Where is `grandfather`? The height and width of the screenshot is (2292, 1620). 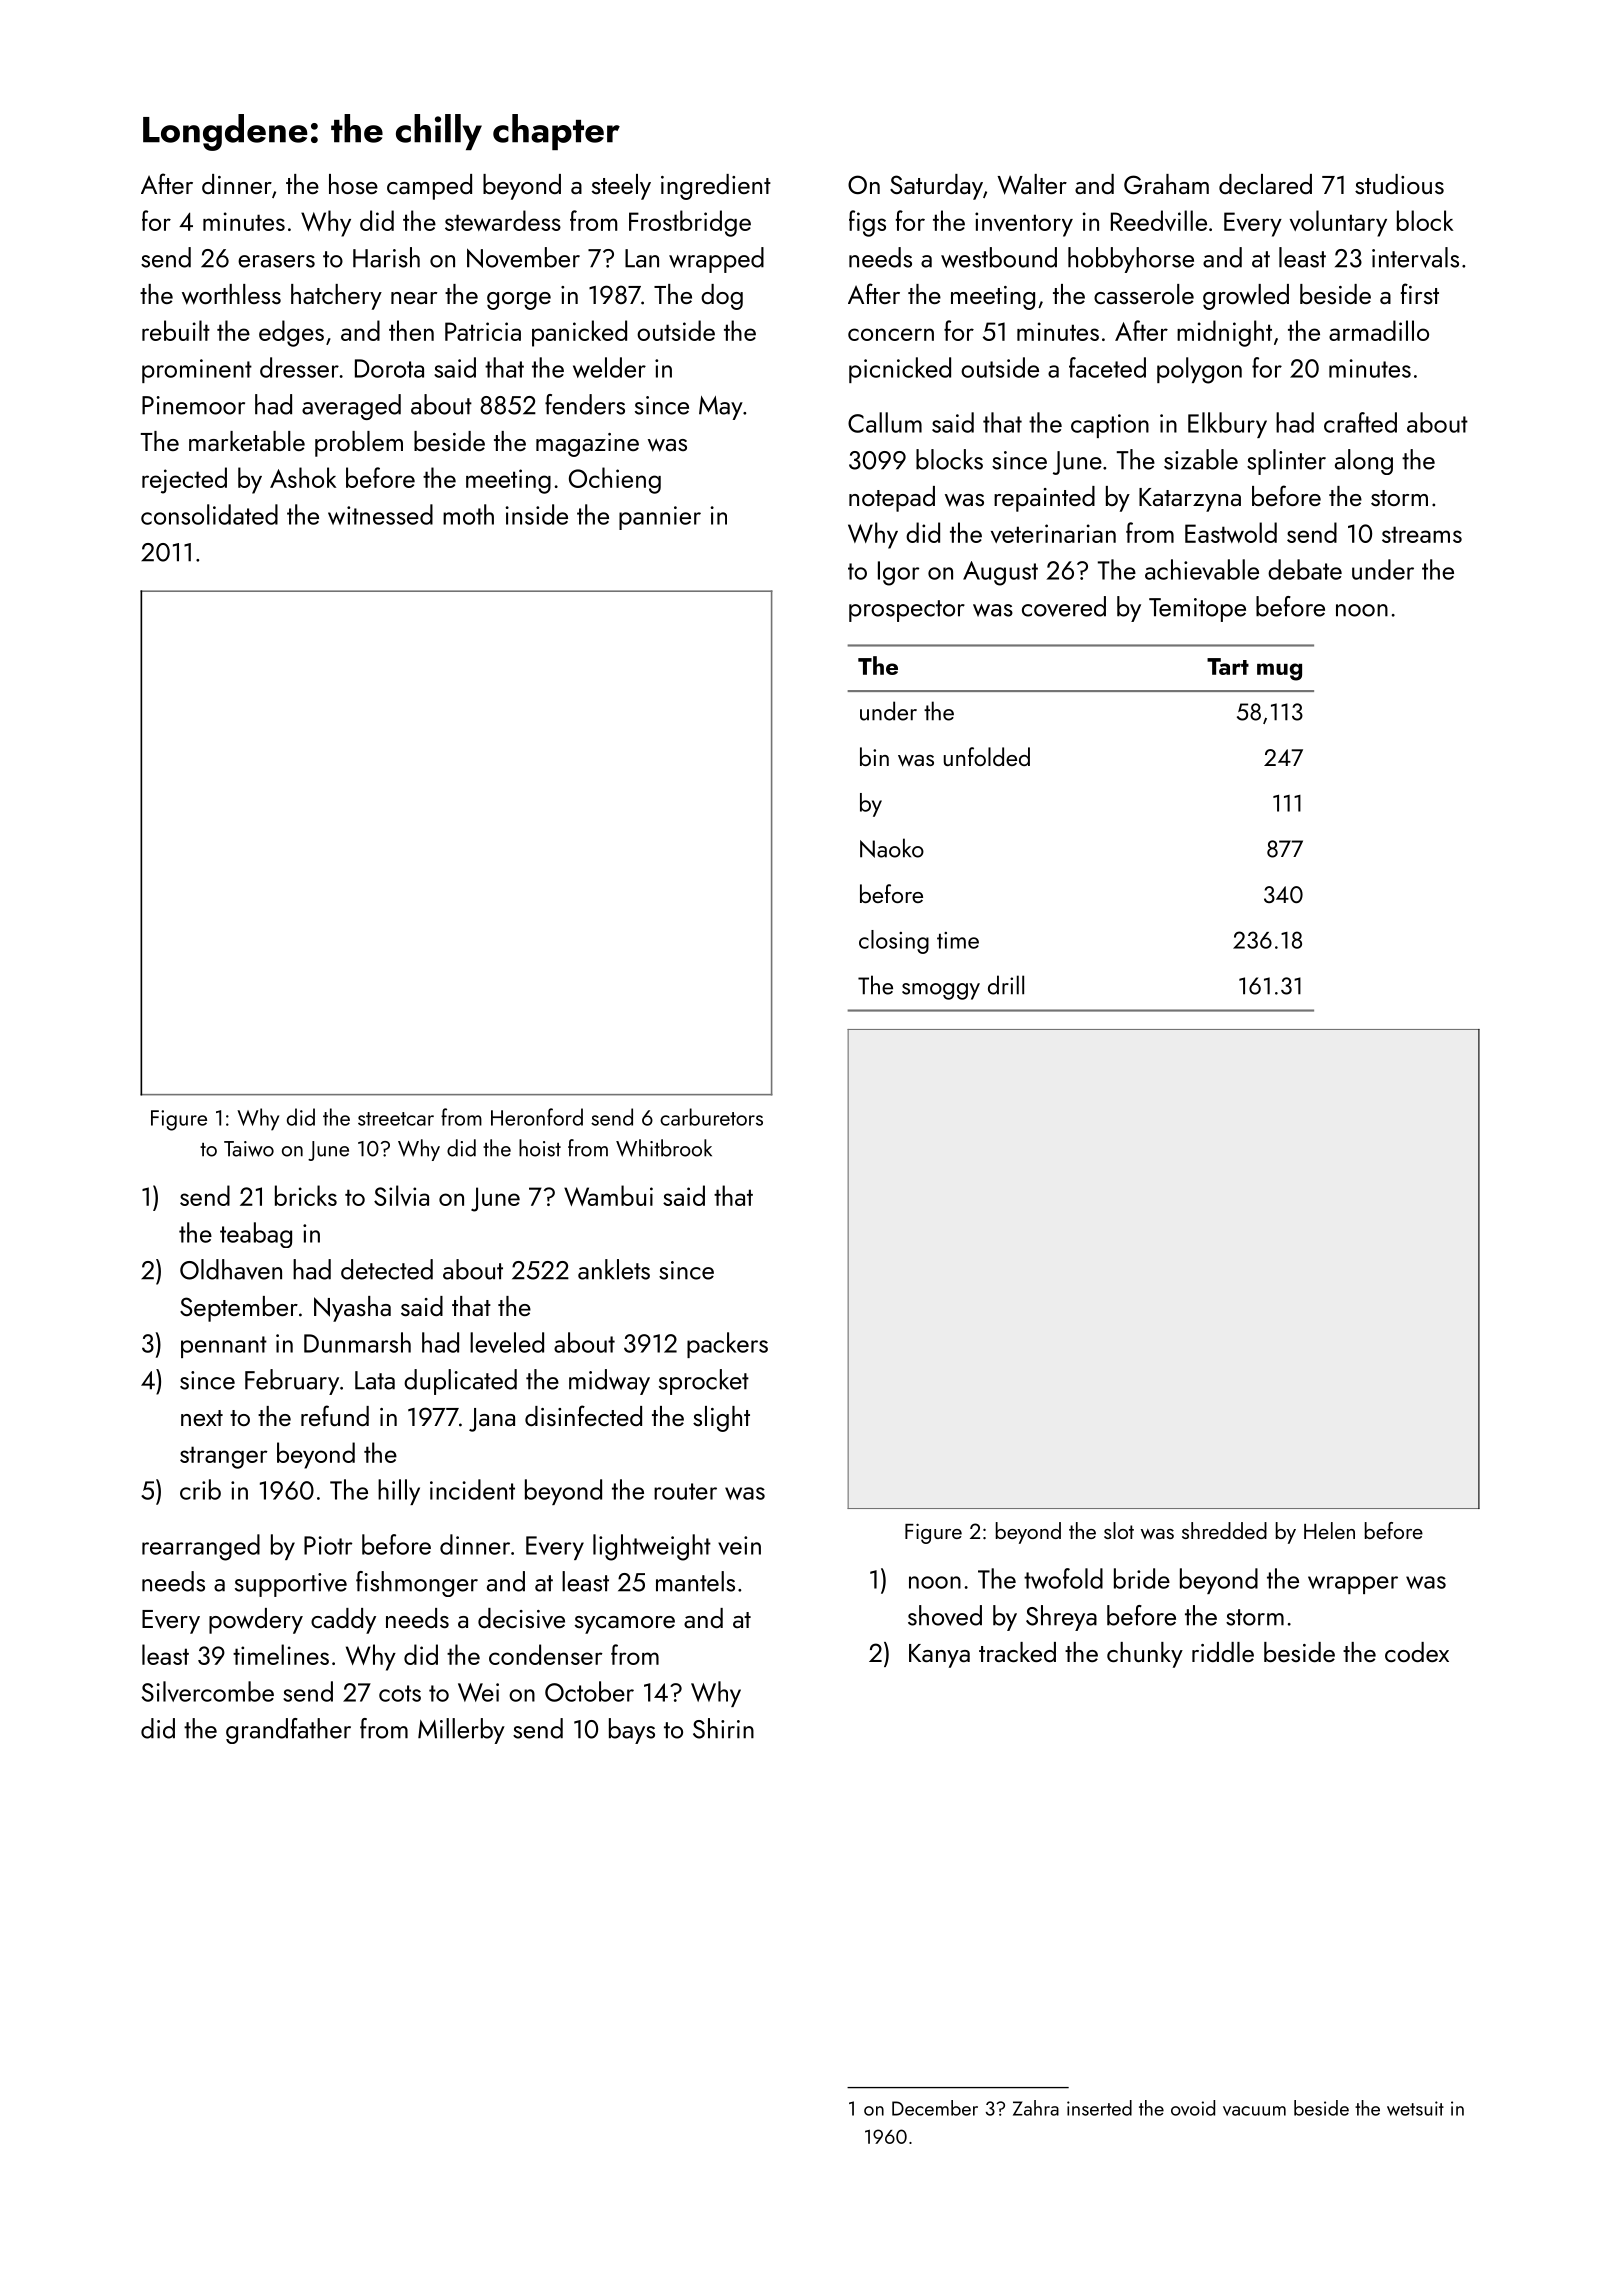
grandfather is located at coordinates (288, 1731).
